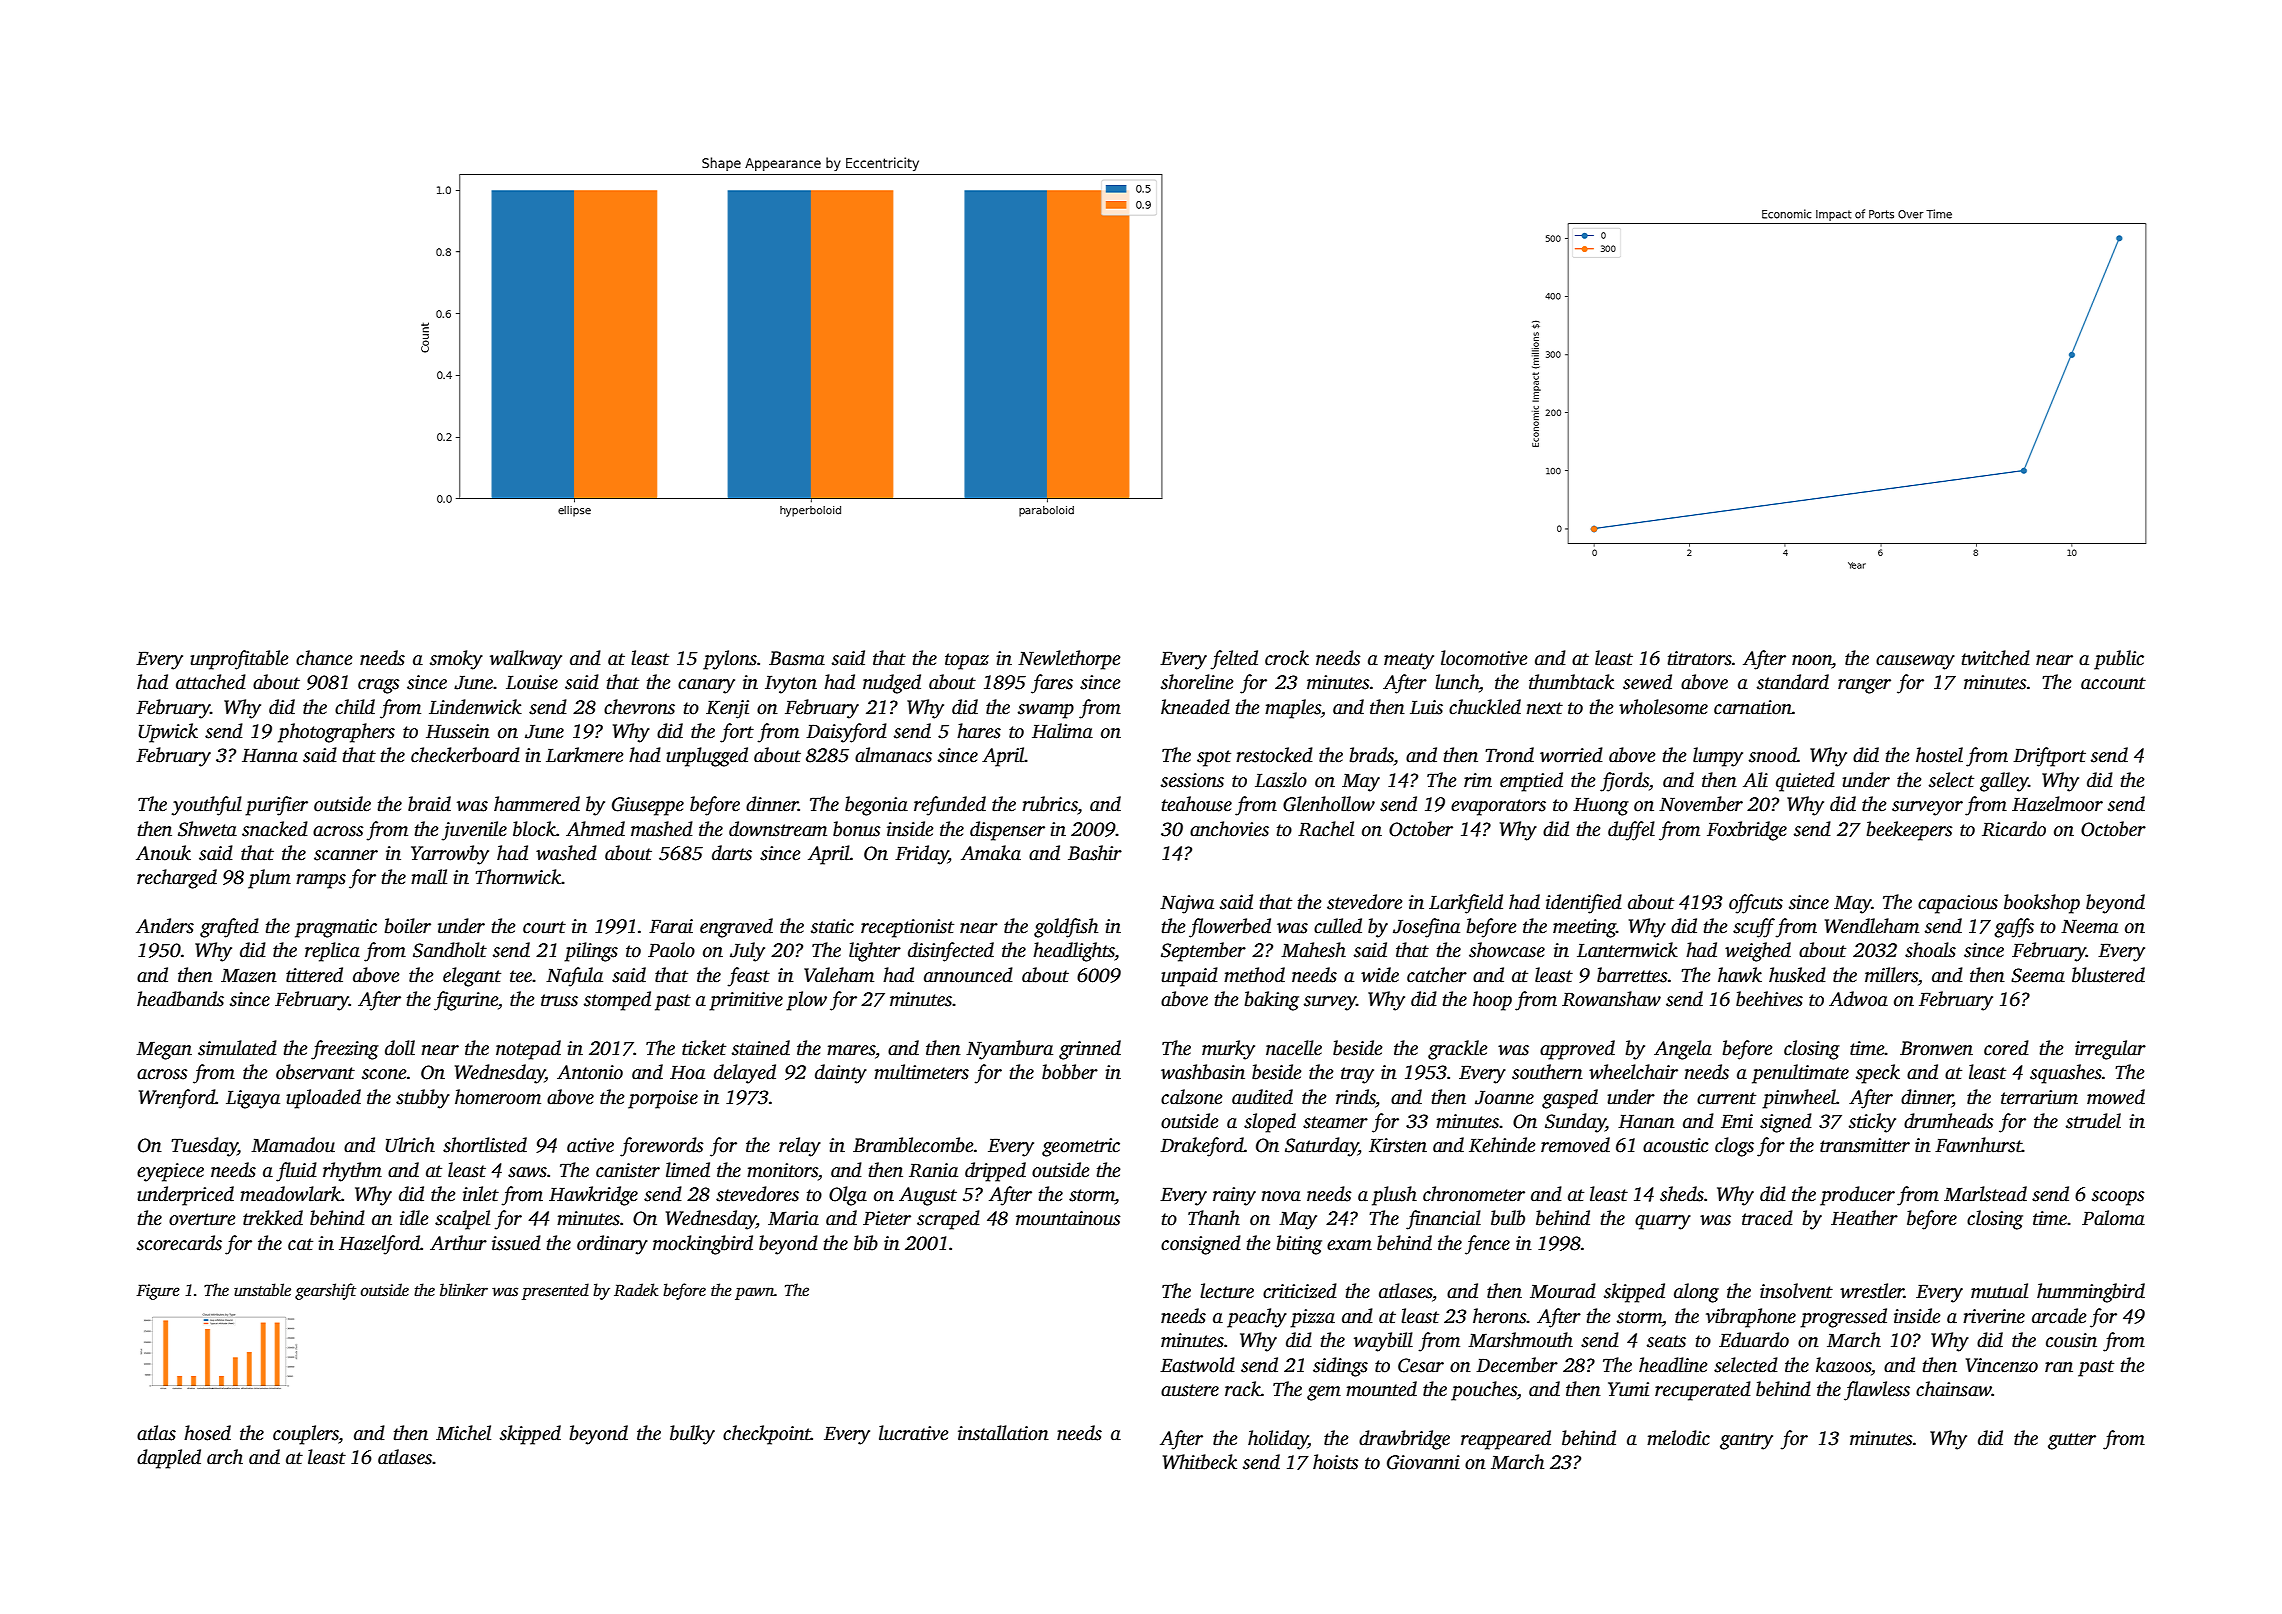 This page has width=2282, height=1614. What do you see at coordinates (832, 926) in the page?
I see `static` at bounding box center [832, 926].
